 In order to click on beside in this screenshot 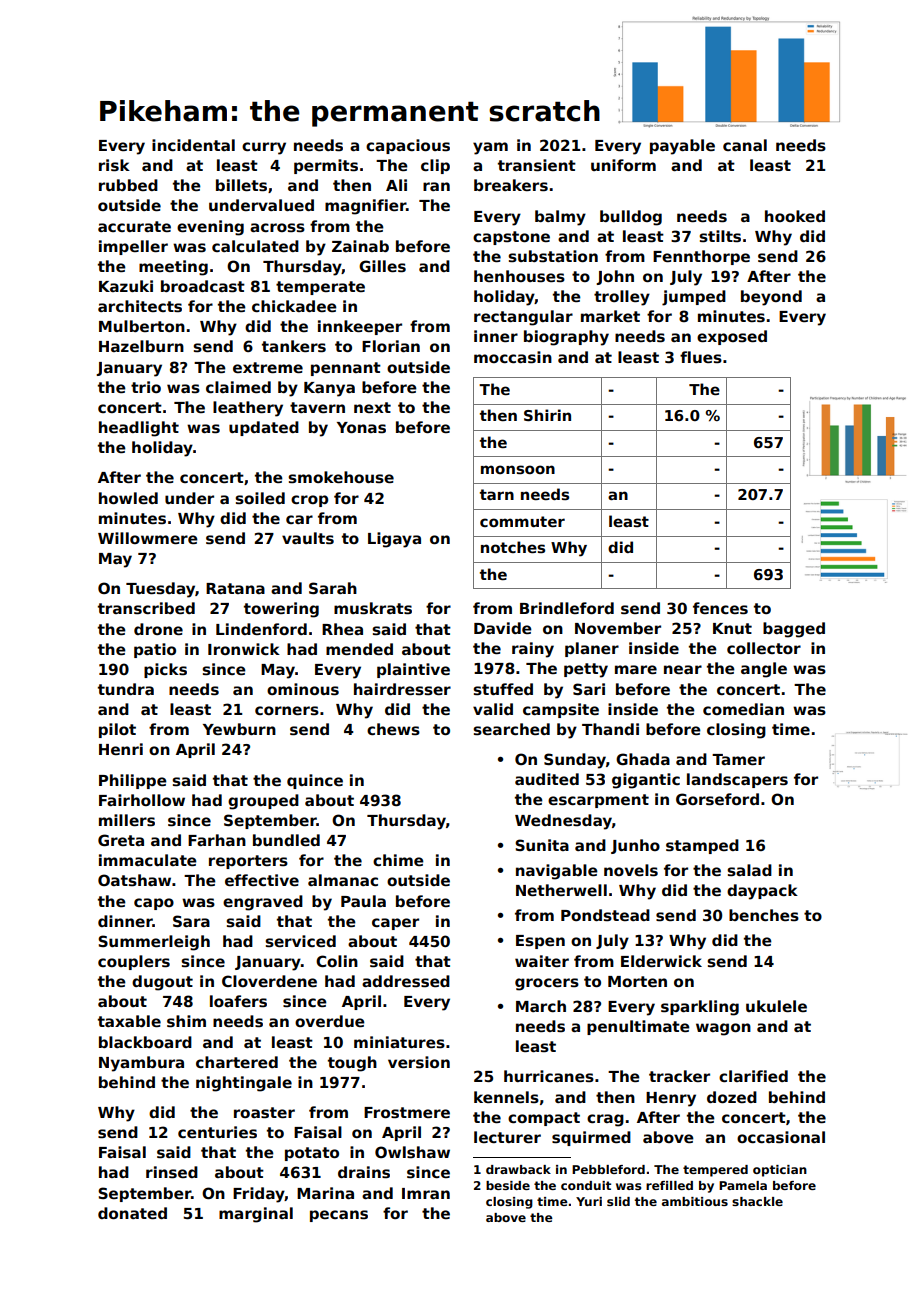, I will do `click(508, 1185)`.
